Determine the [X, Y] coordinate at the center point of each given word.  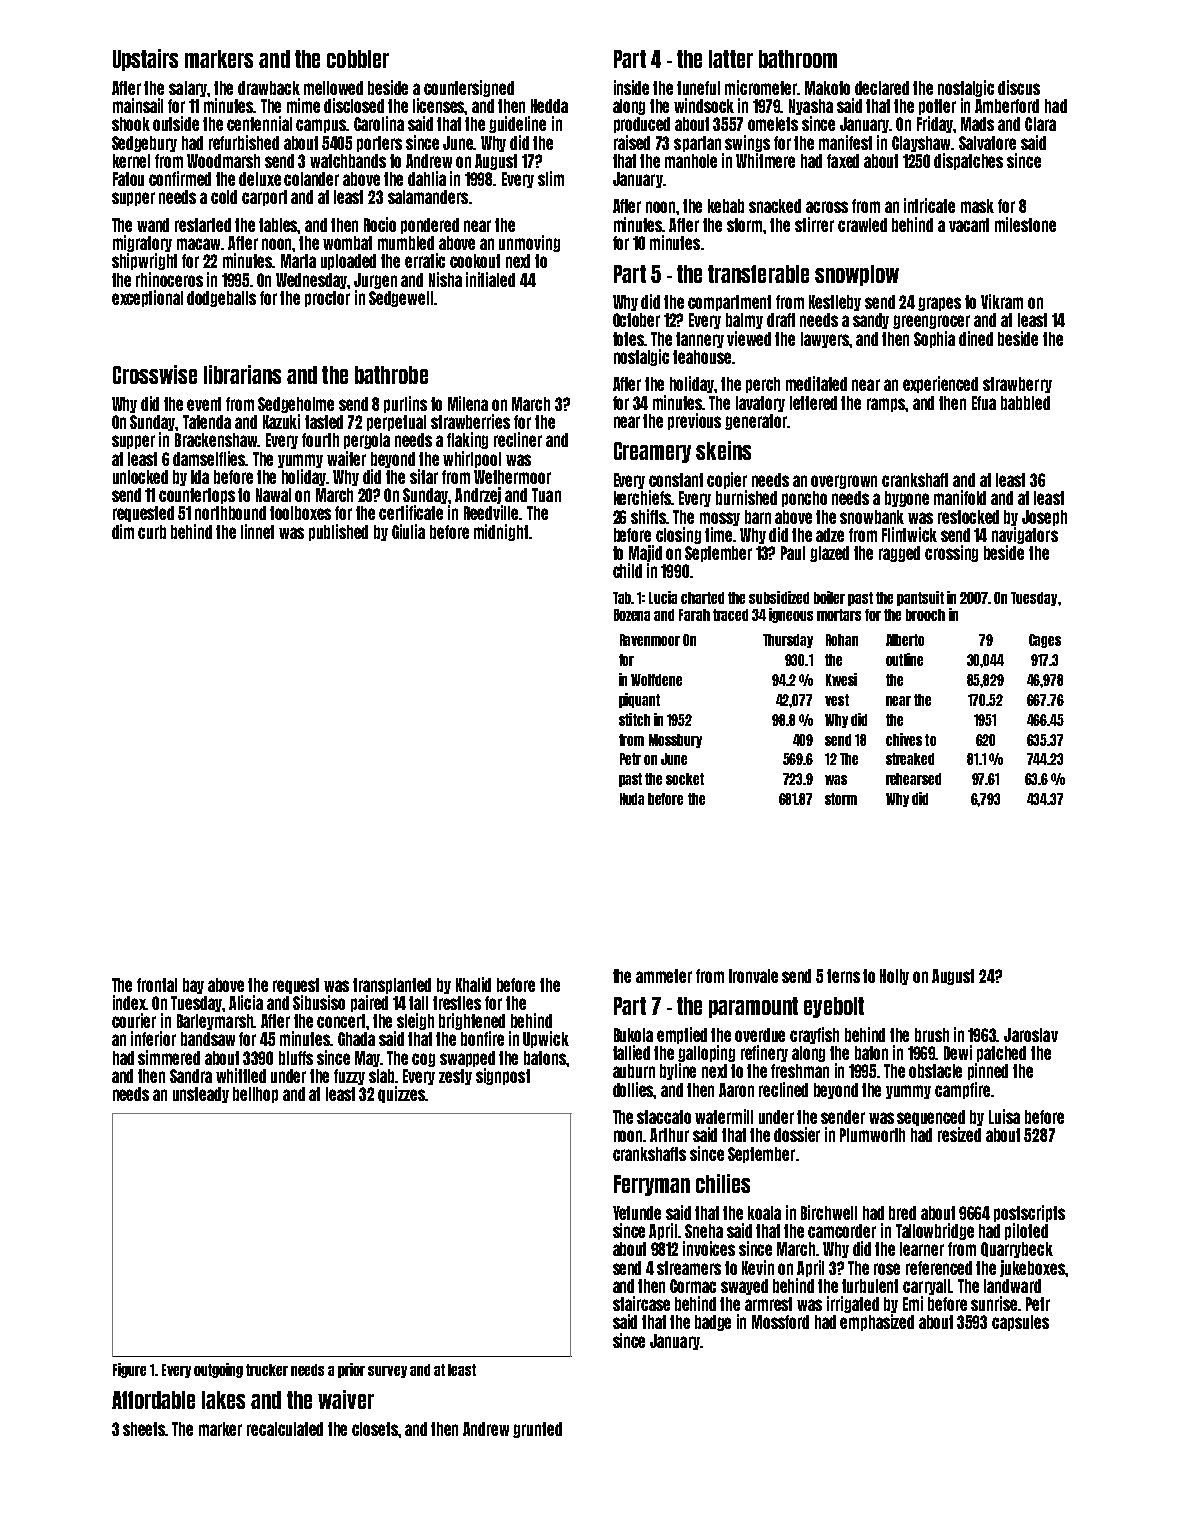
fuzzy [349, 1077]
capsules [1020, 1323]
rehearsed [913, 779]
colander [311, 179]
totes [629, 339]
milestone [1025, 224]
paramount [753, 1007]
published [338, 532]
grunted [537, 1430]
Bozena [632, 615]
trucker [267, 1370]
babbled [1025, 403]
